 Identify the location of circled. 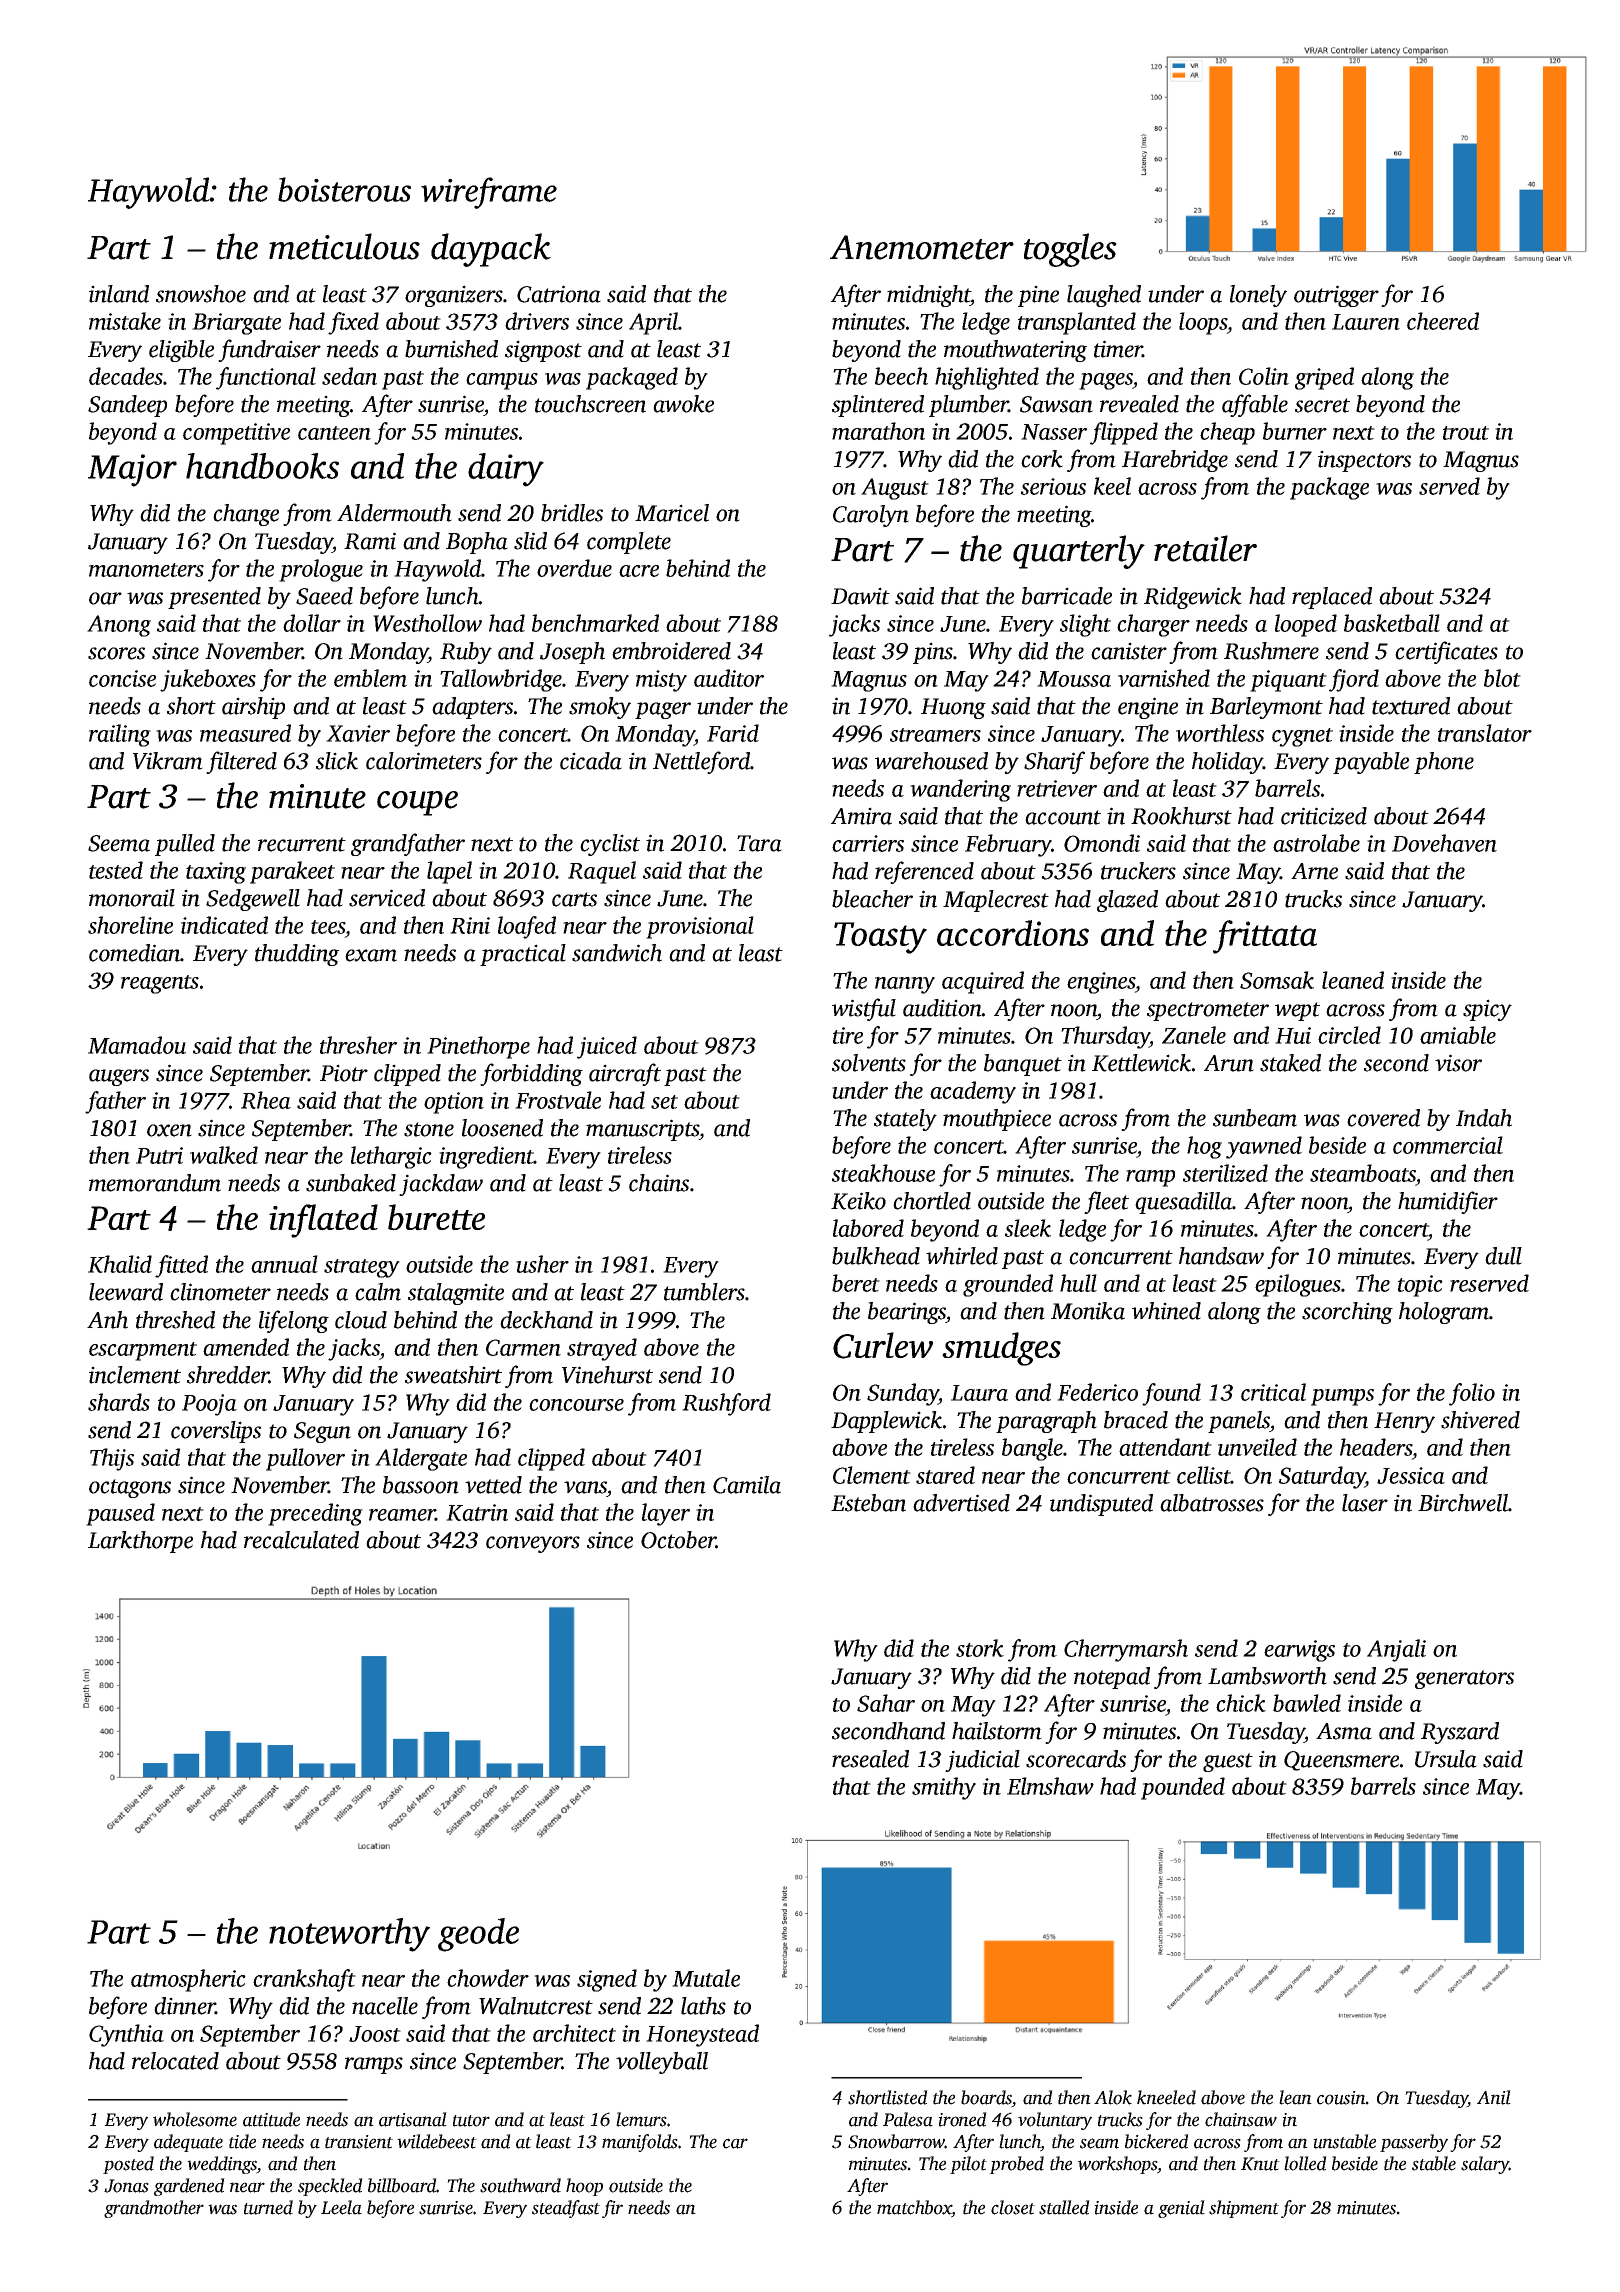
(1349, 1035).
